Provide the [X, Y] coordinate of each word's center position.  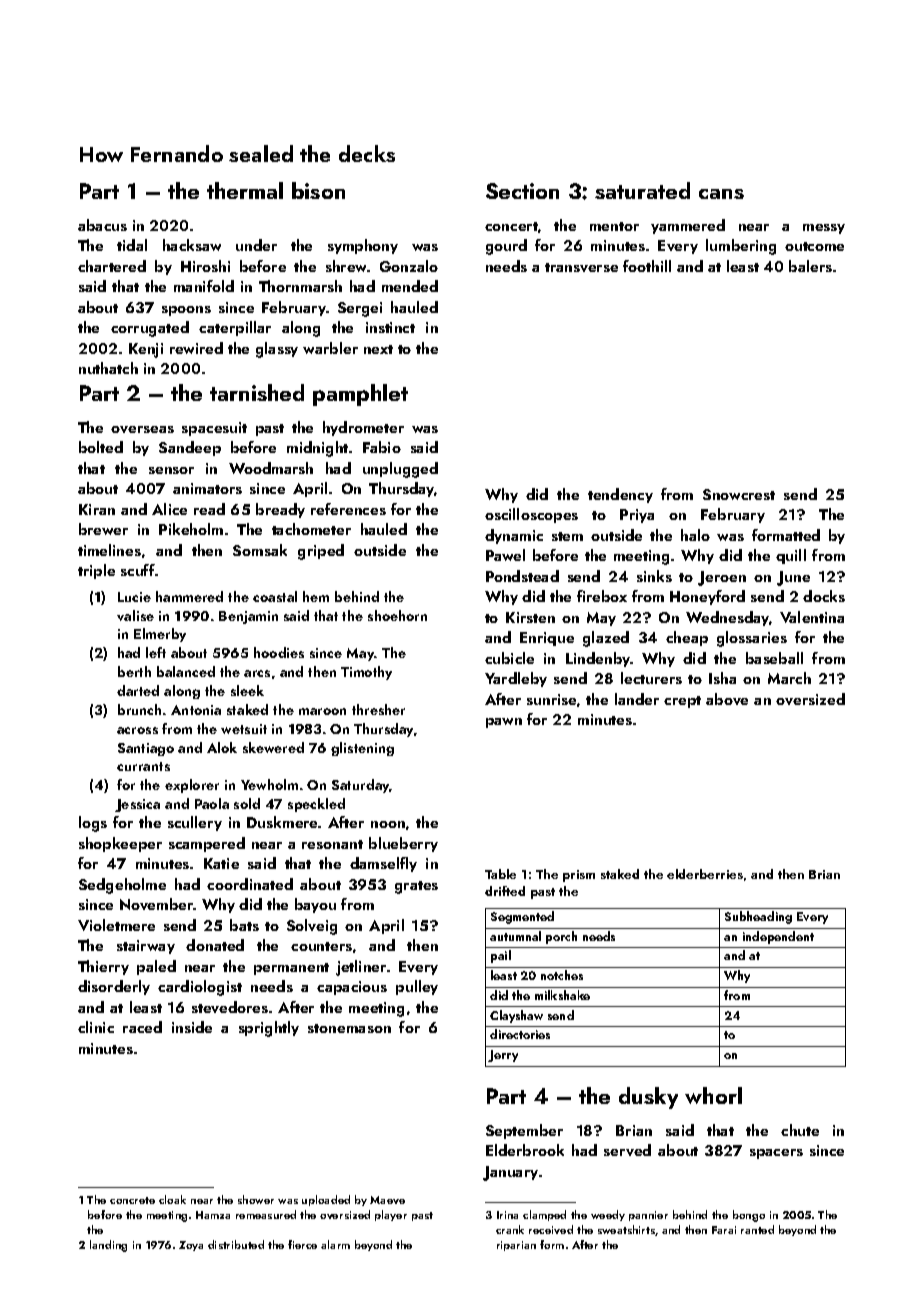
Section [522, 191]
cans [721, 194]
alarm [335, 1244]
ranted [757, 1229]
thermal [245, 190]
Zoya [191, 1246]
